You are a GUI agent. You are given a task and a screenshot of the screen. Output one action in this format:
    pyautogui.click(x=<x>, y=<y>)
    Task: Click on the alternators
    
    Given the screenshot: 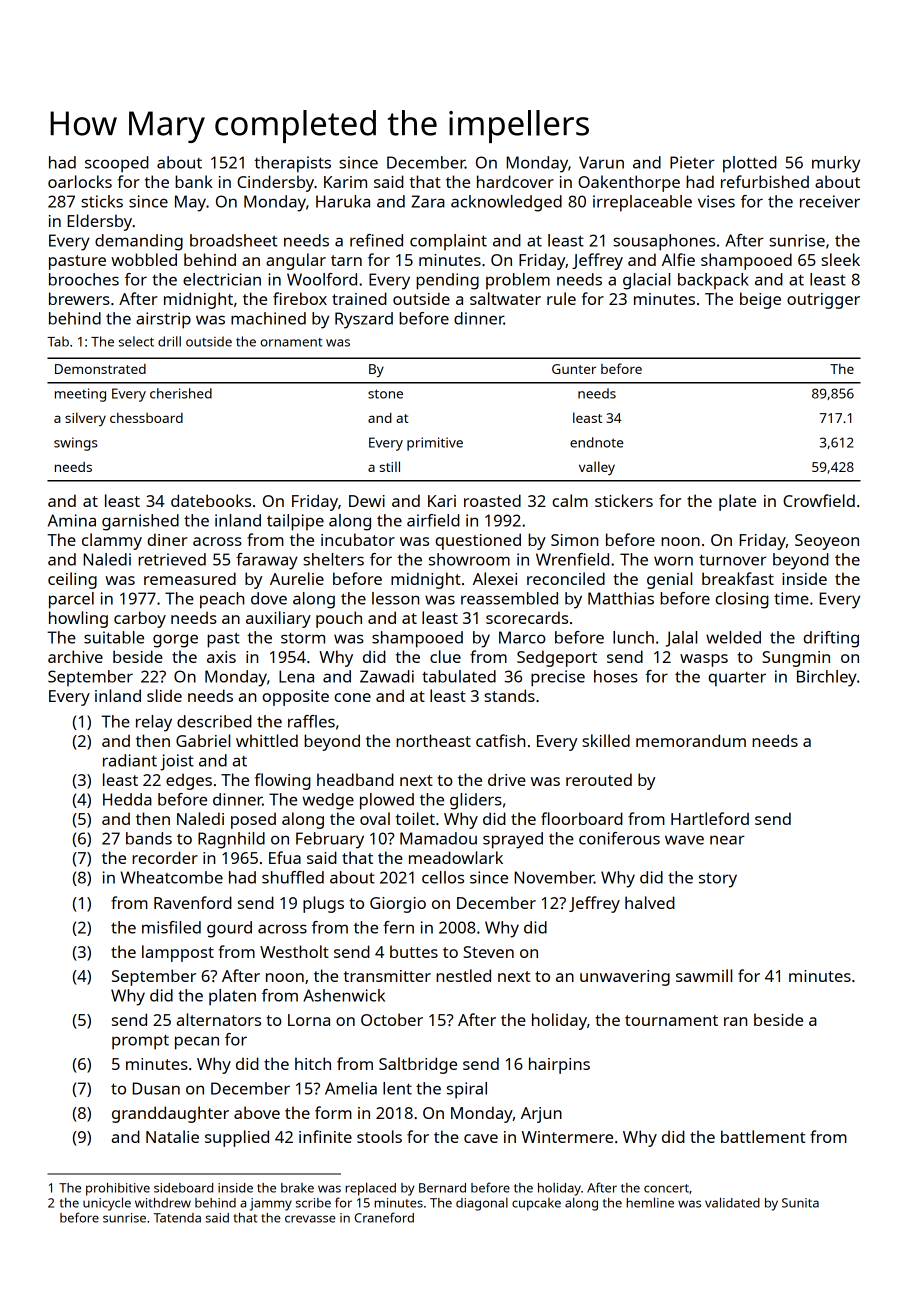 What is the action you would take?
    pyautogui.click(x=219, y=1019)
